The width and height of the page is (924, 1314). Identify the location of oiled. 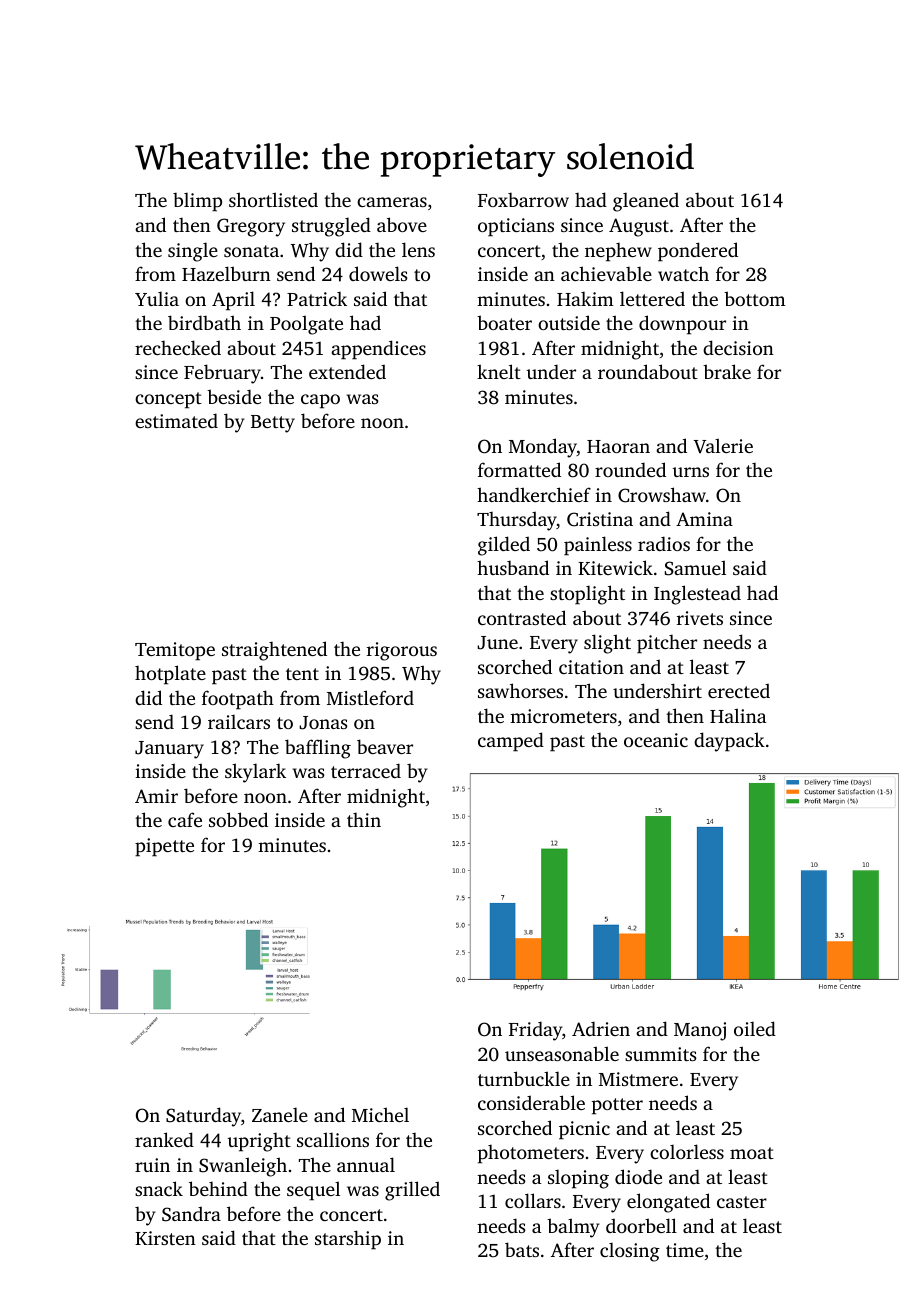
(755, 1028).
